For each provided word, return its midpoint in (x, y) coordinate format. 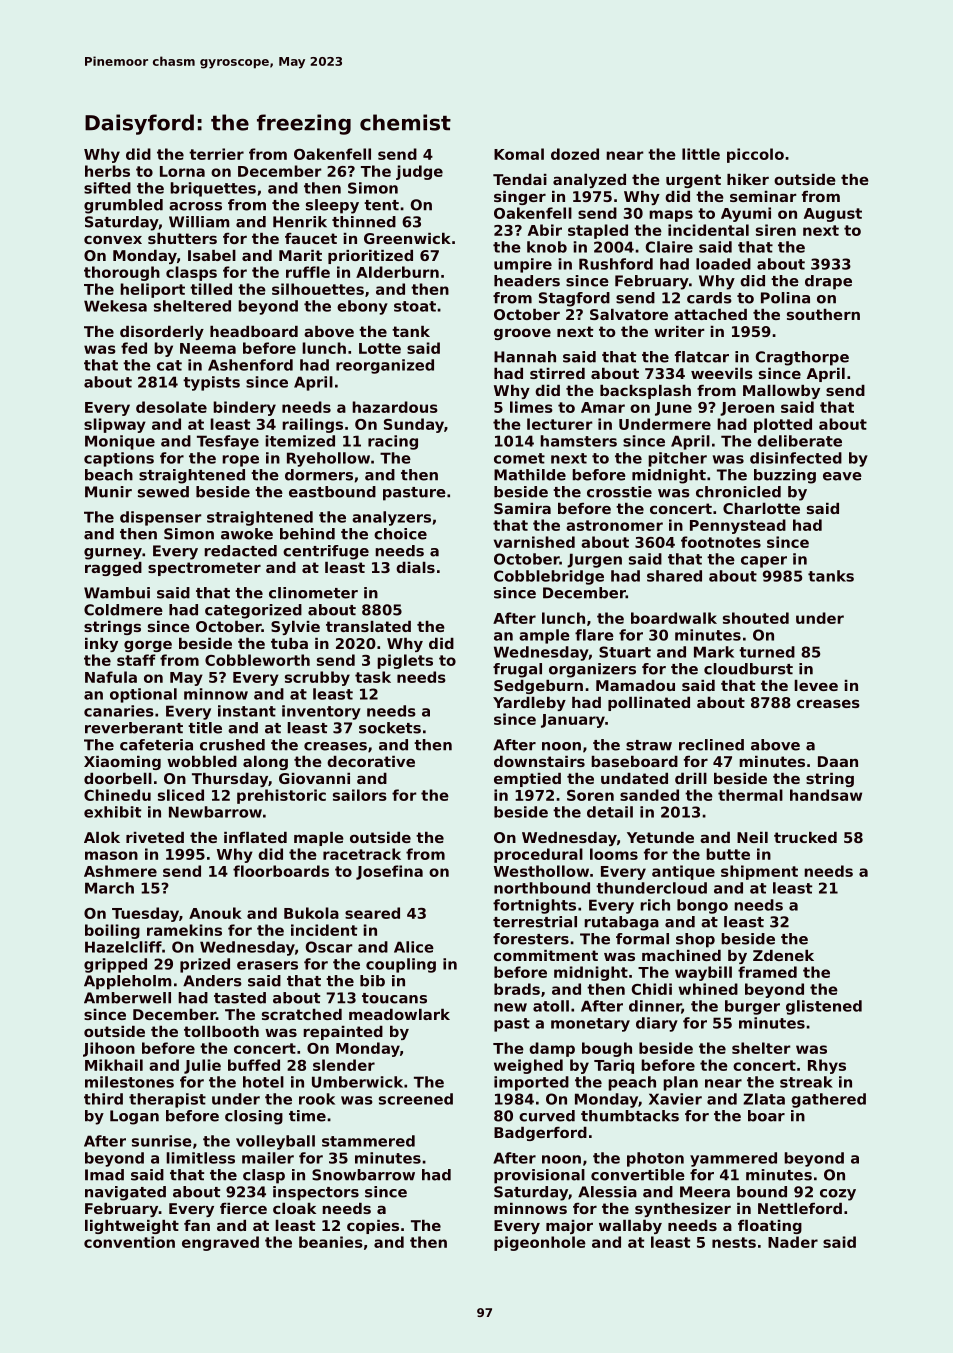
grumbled (123, 206)
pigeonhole (540, 1243)
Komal (519, 154)
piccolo (755, 155)
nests (734, 1242)
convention (129, 1242)
